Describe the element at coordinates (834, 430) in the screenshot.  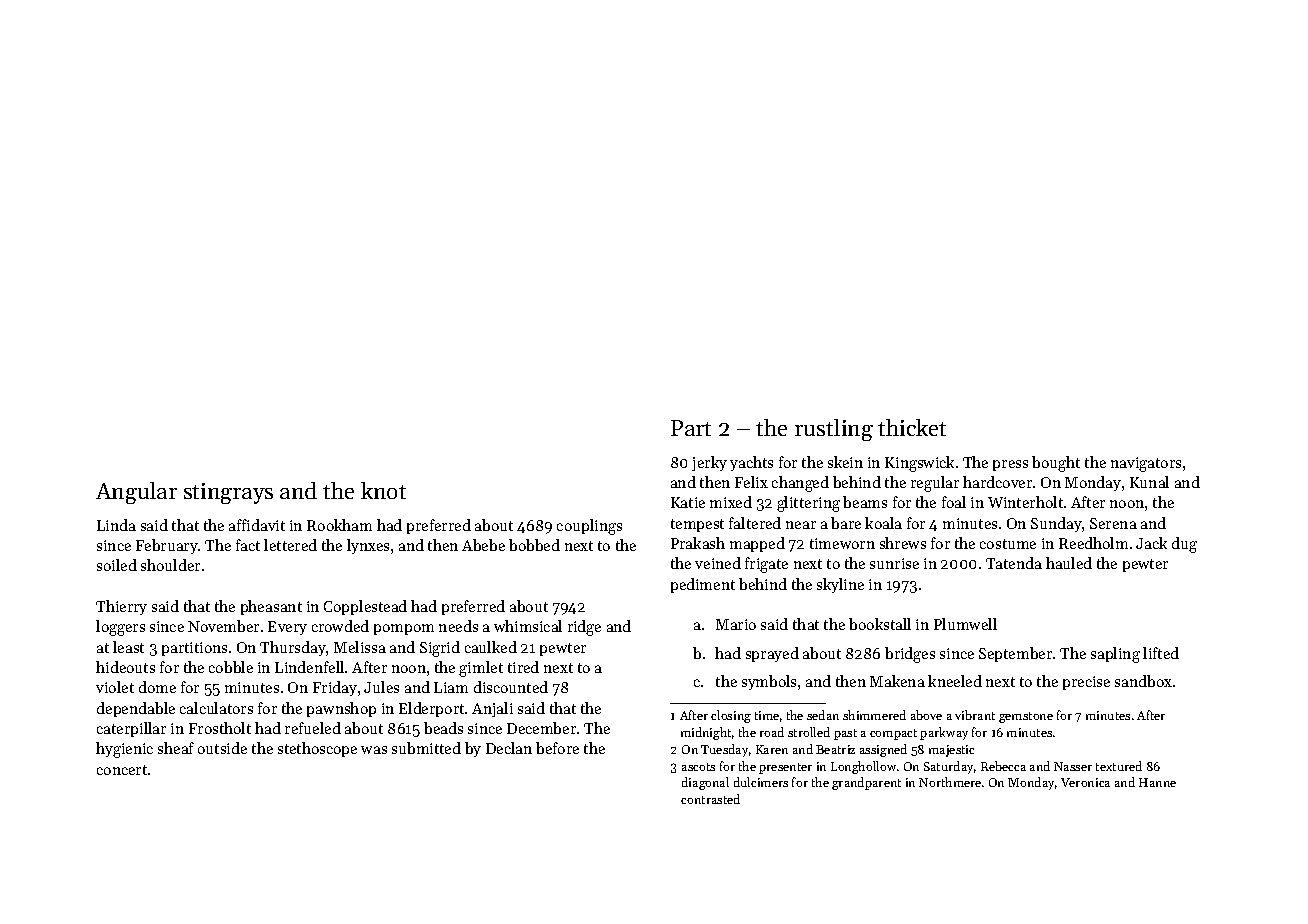
I see `rustling` at that location.
